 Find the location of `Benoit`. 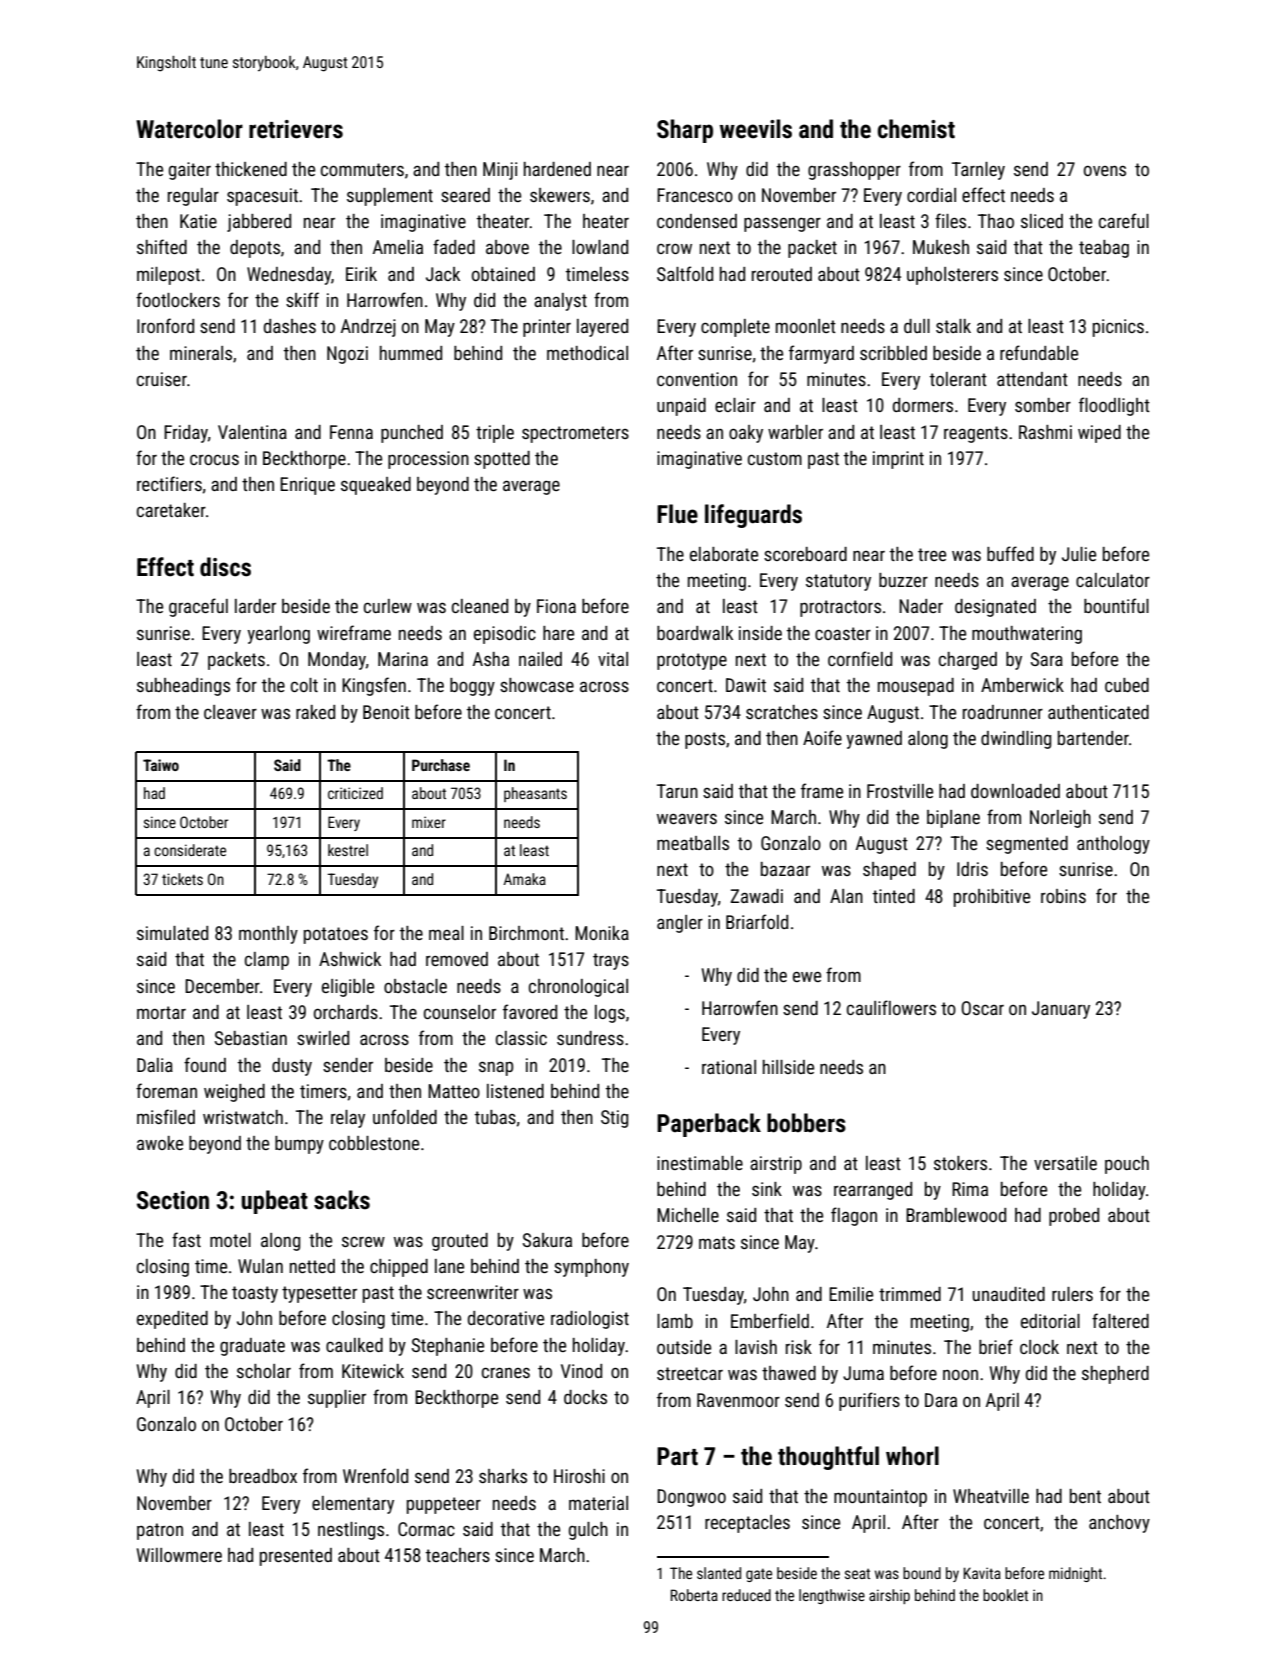

Benoit is located at coordinates (386, 712).
